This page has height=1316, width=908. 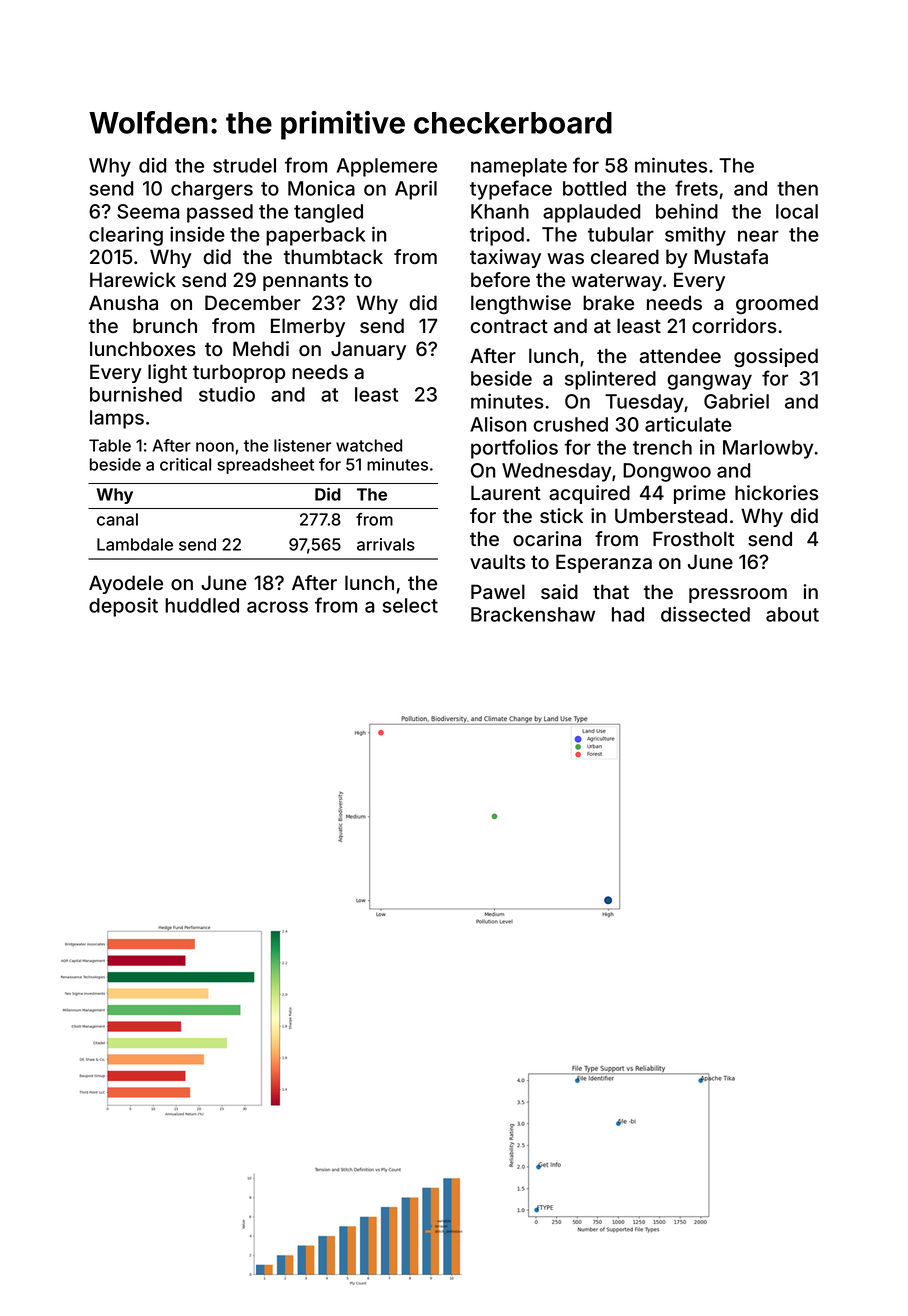 I want to click on Laurent, so click(x=506, y=493).
